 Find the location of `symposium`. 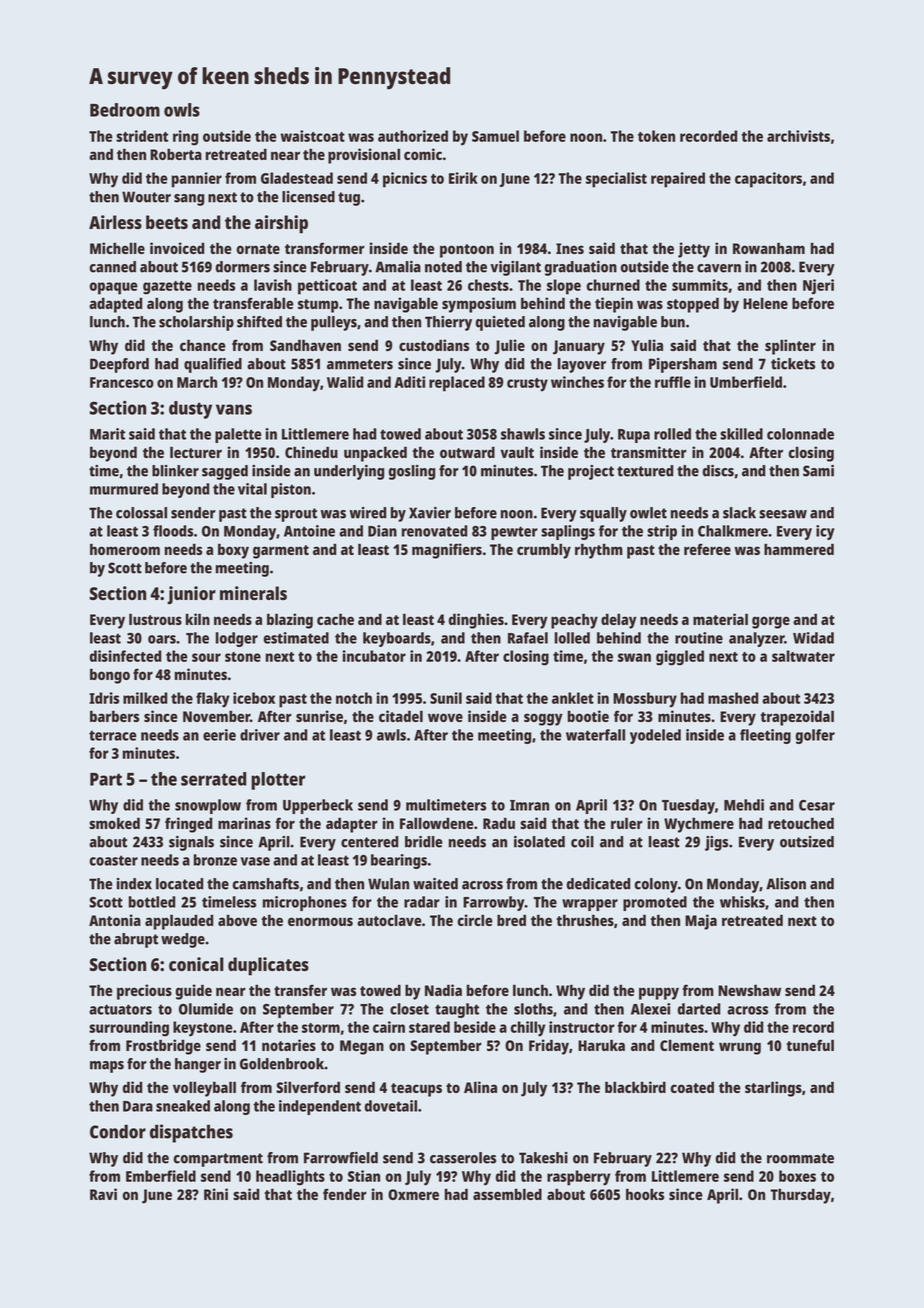

symposium is located at coordinates (479, 305).
